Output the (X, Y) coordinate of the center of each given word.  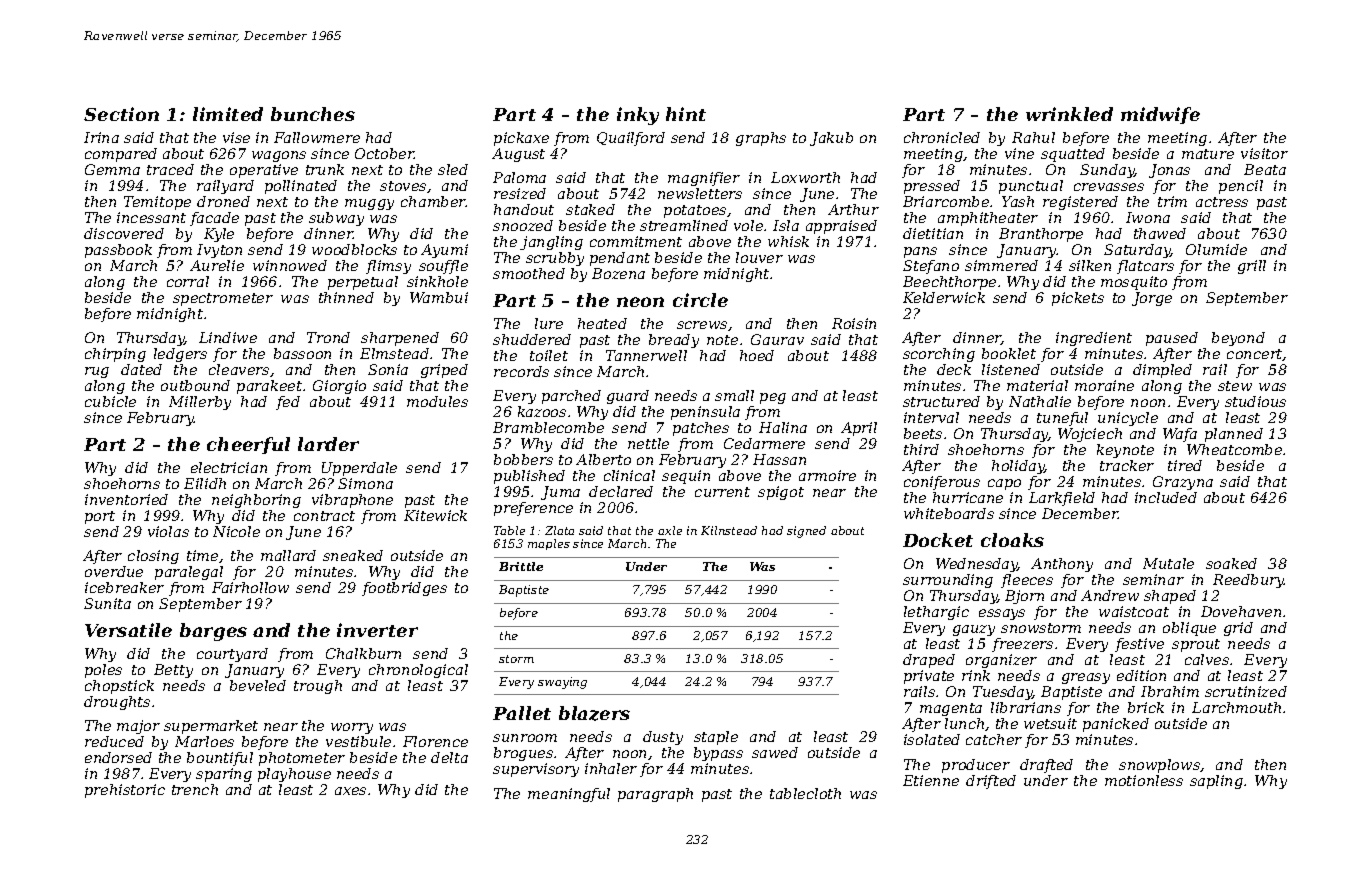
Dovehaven (1241, 611)
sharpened (400, 339)
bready (674, 341)
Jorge (1152, 299)
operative (264, 171)
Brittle (521, 566)
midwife (1160, 115)
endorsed (118, 757)
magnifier (704, 179)
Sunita (107, 603)
